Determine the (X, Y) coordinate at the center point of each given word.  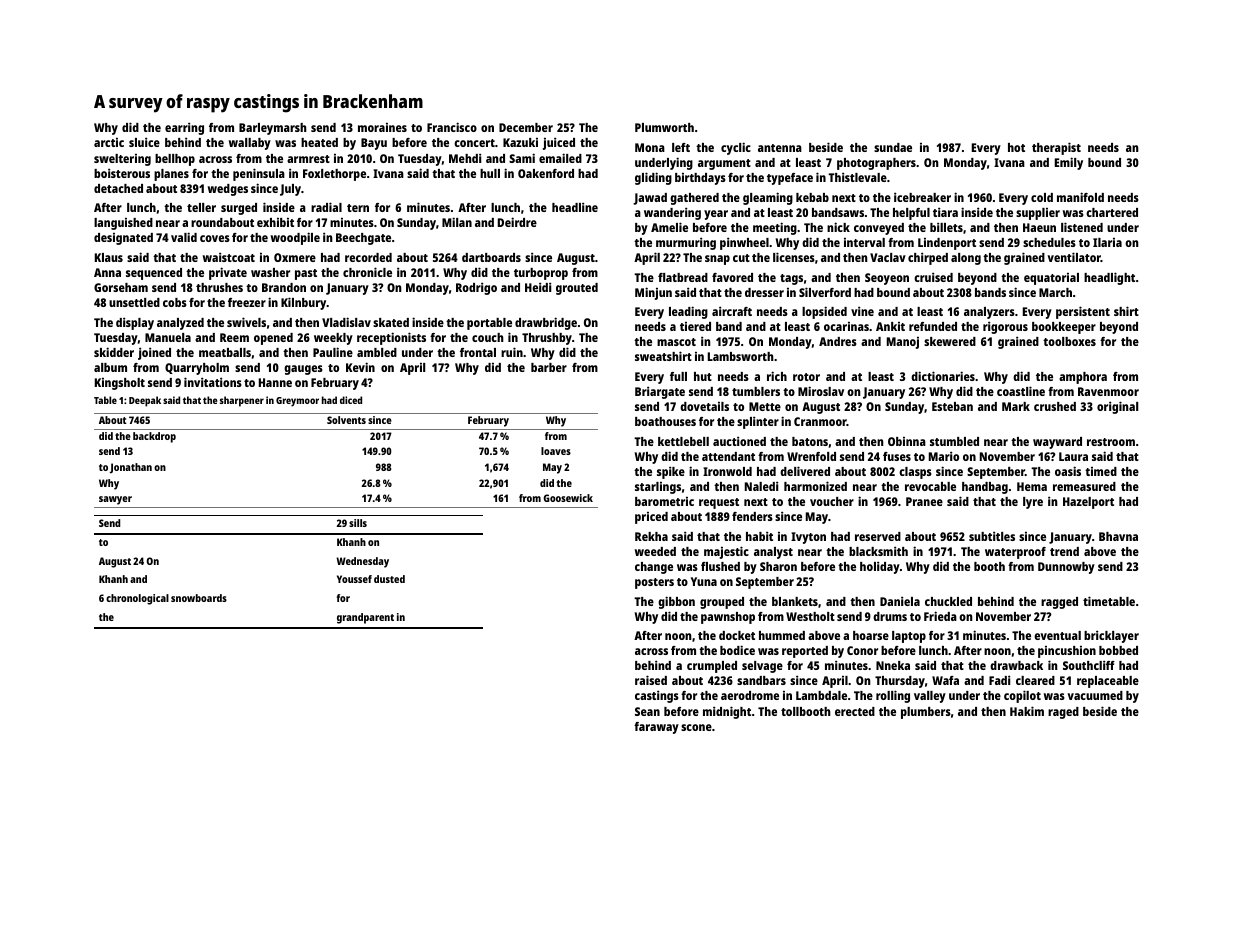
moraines (382, 127)
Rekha (651, 536)
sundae (893, 147)
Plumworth (664, 127)
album (110, 367)
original (1117, 407)
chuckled (948, 601)
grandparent (365, 618)
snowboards (199, 598)
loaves (556, 451)
